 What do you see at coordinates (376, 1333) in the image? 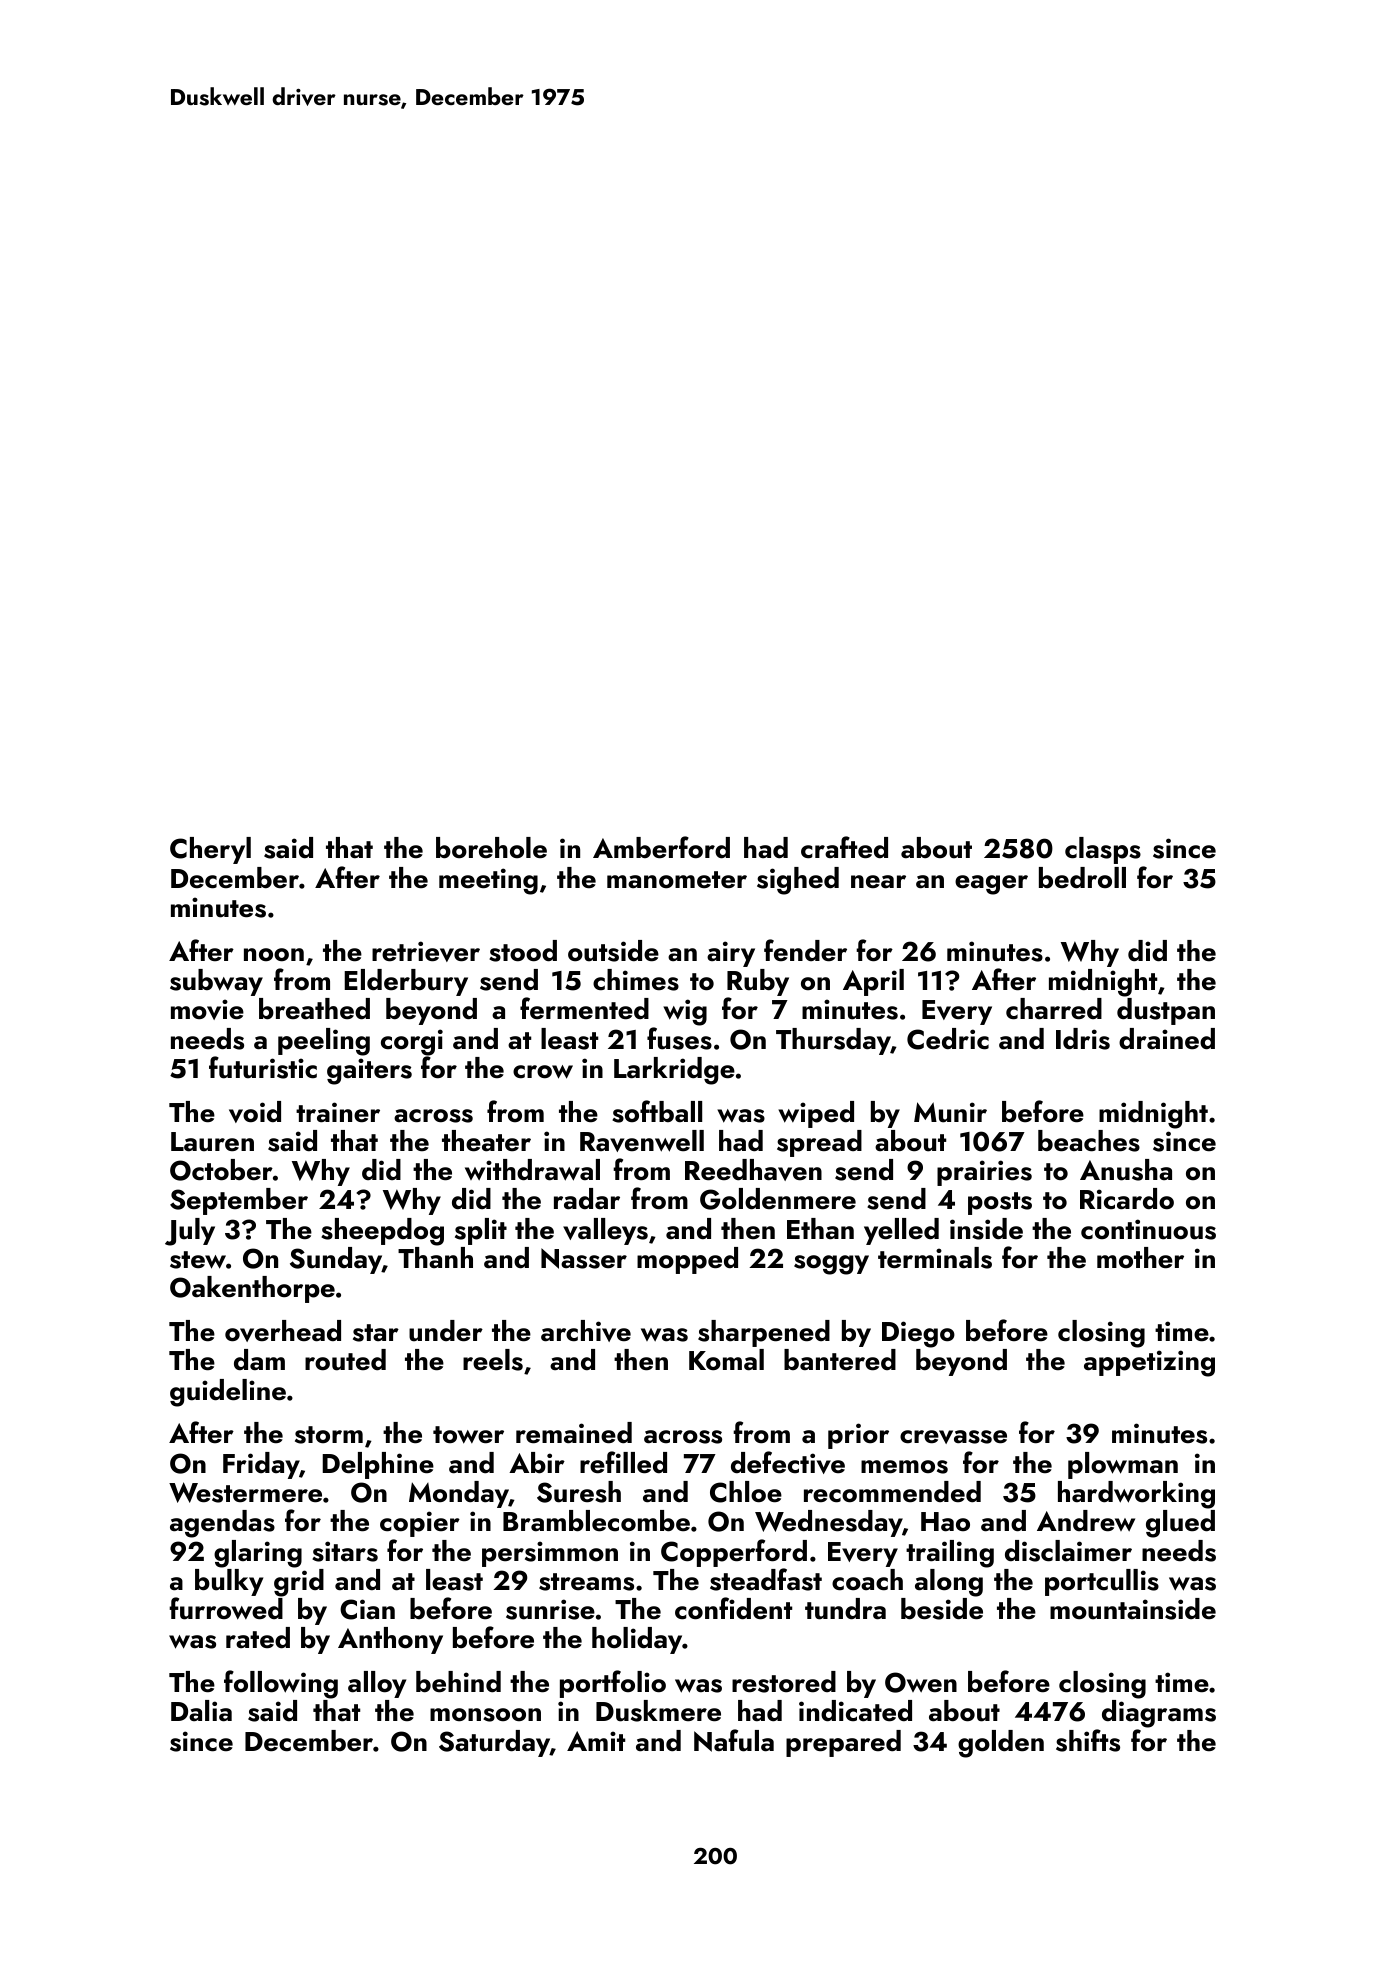
I see `star` at bounding box center [376, 1333].
